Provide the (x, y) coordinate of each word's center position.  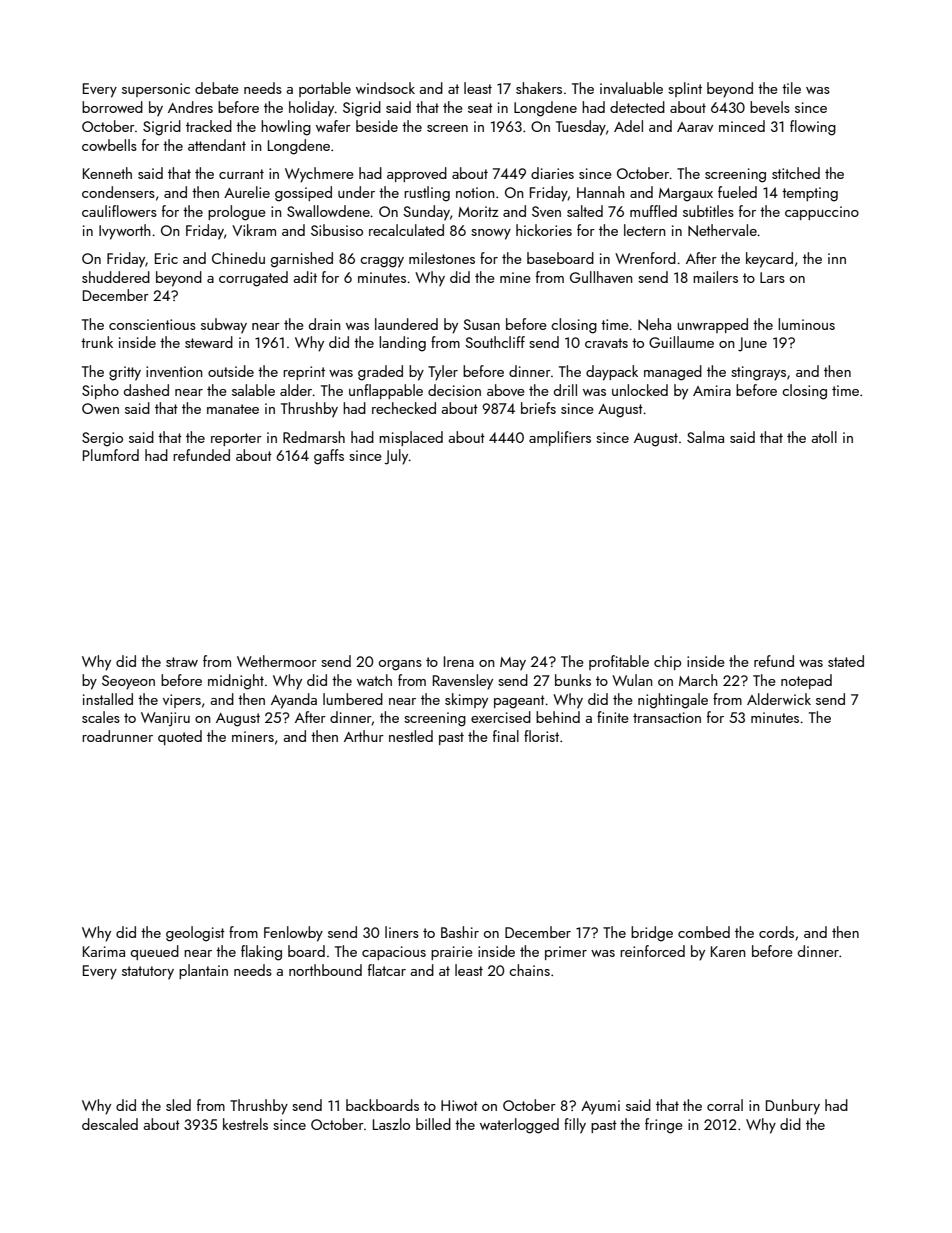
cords (776, 932)
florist (541, 736)
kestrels (245, 1124)
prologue (237, 213)
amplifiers (560, 438)
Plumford (111, 455)
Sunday (426, 213)
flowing (813, 128)
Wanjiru (165, 719)
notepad (806, 681)
